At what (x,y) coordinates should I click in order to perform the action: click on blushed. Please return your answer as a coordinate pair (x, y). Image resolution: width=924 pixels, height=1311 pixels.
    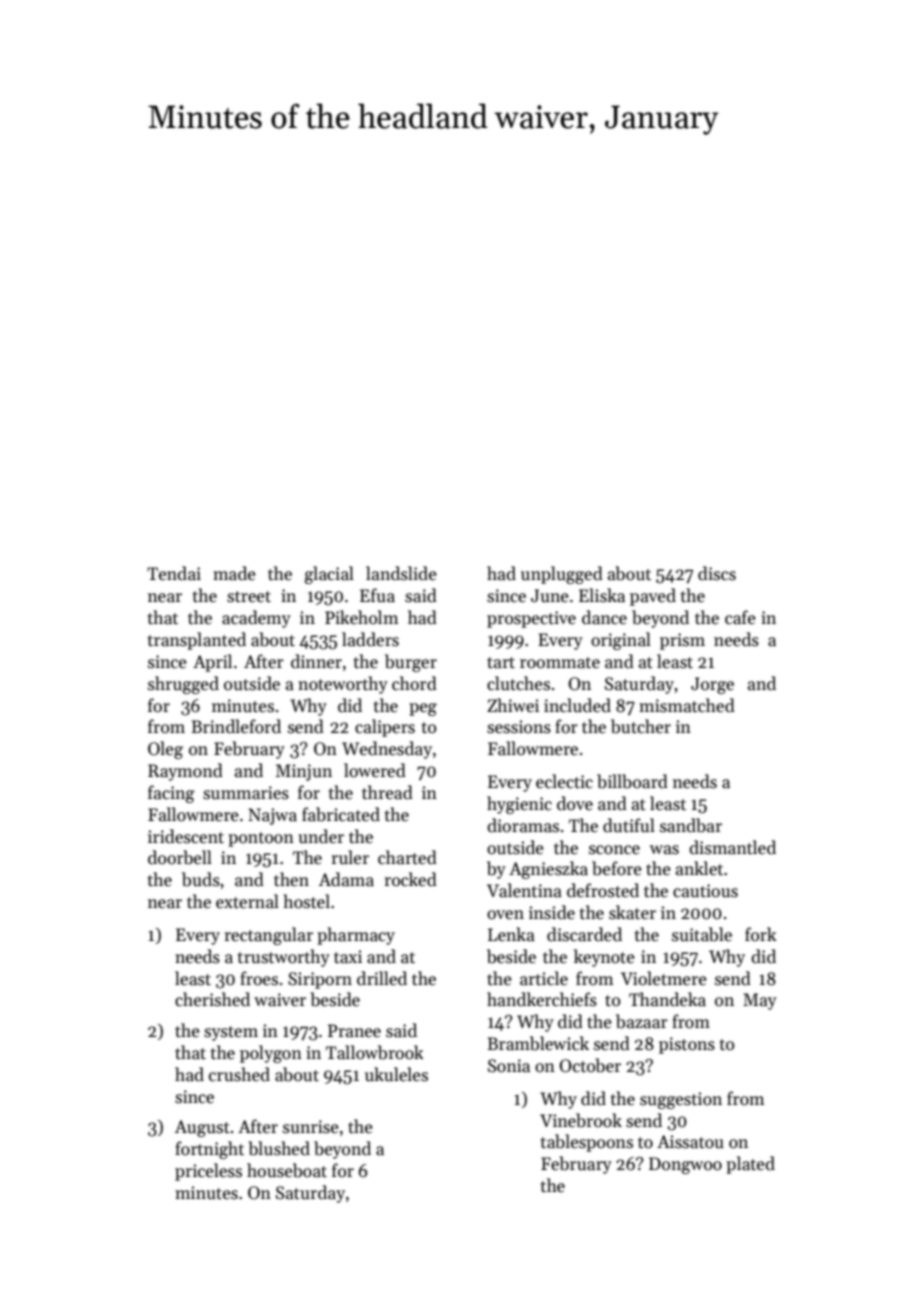
    Looking at the image, I should click on (279, 1148).
